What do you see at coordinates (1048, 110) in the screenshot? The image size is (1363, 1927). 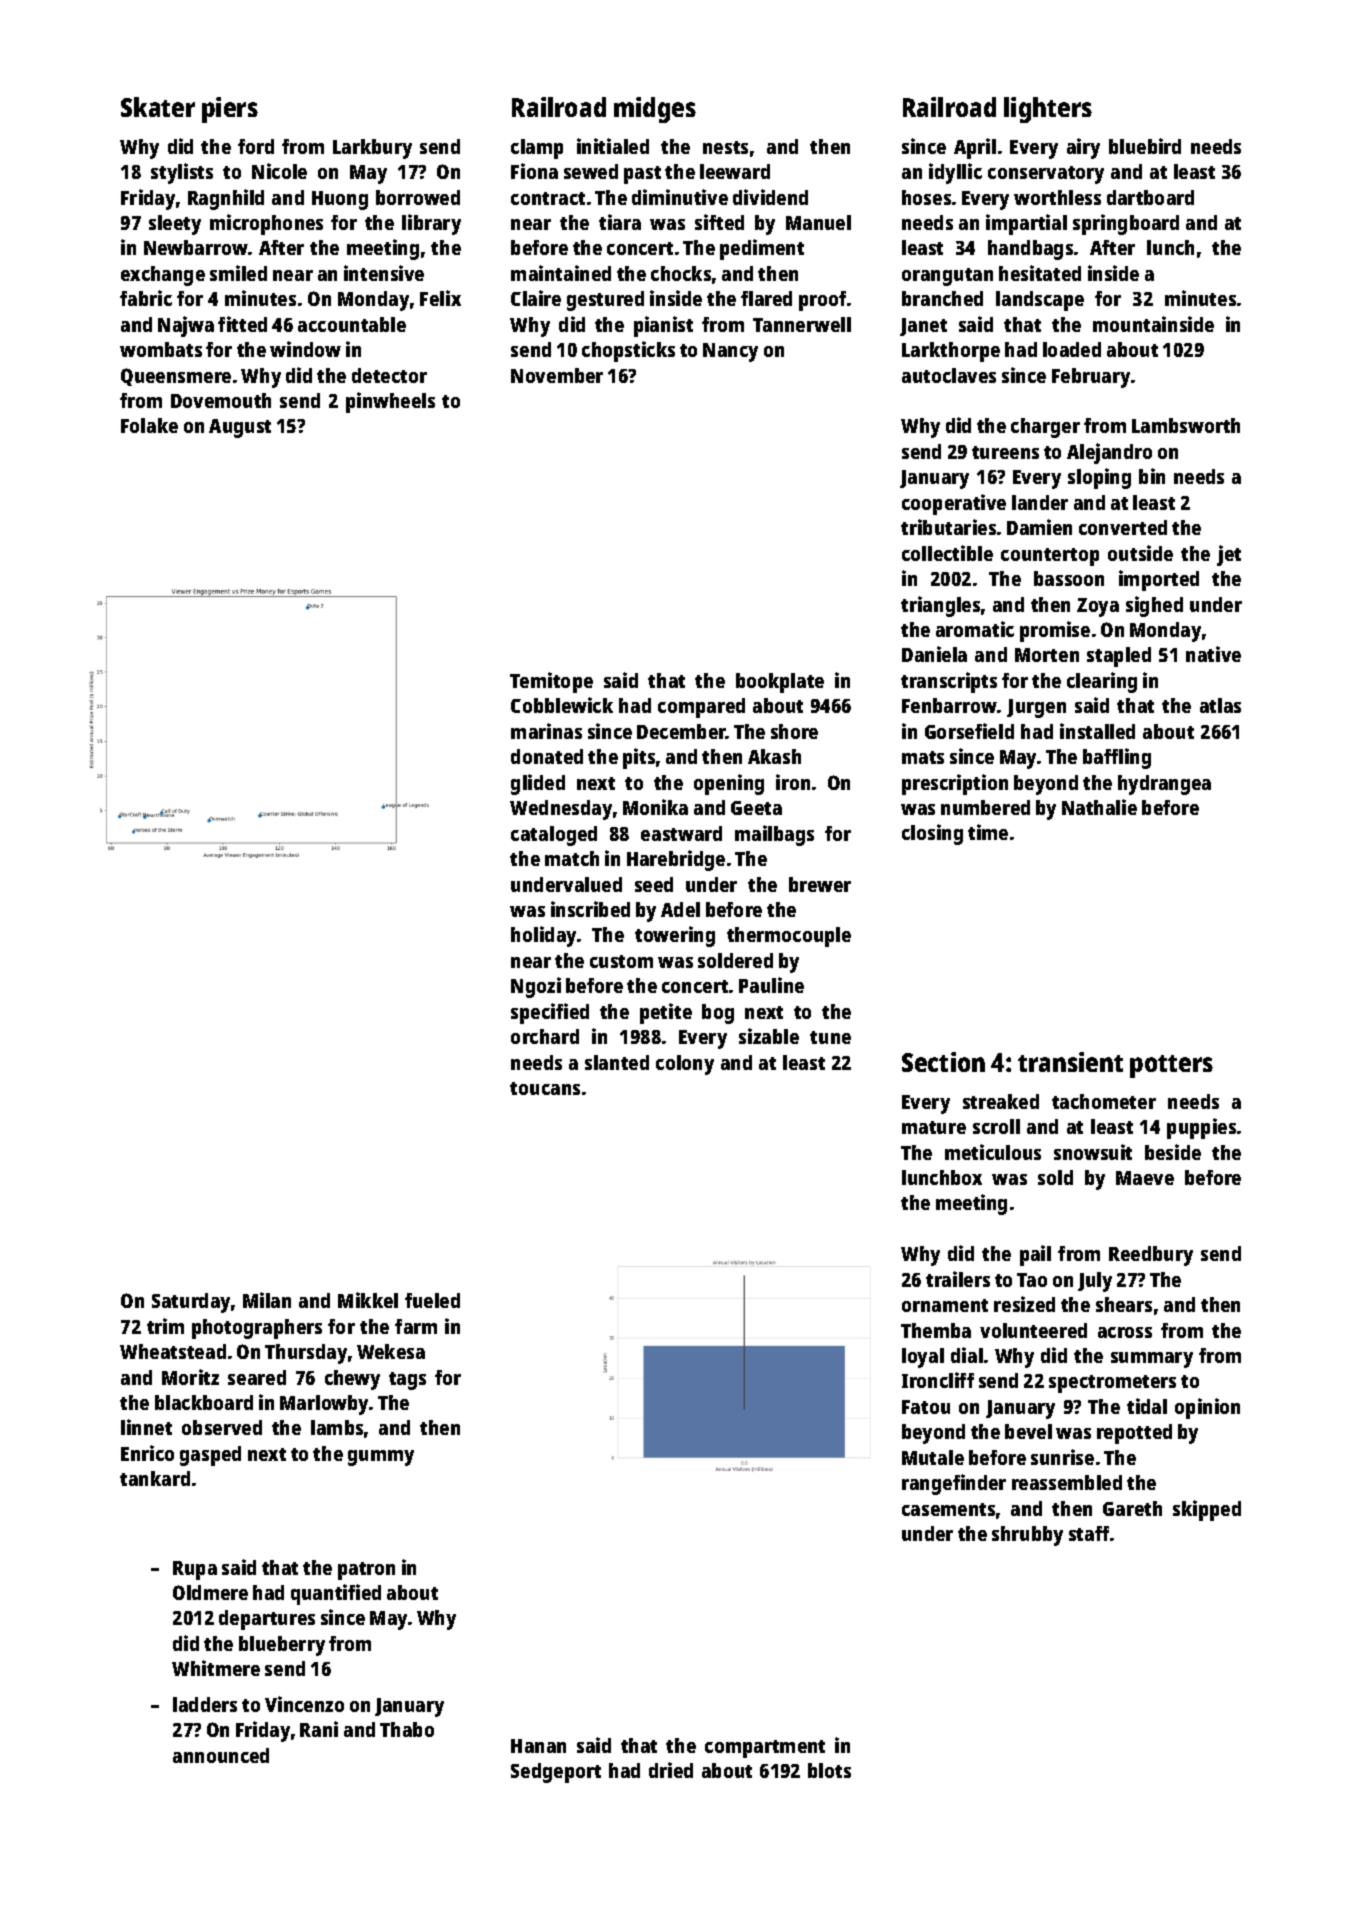 I see `lighters` at bounding box center [1048, 110].
